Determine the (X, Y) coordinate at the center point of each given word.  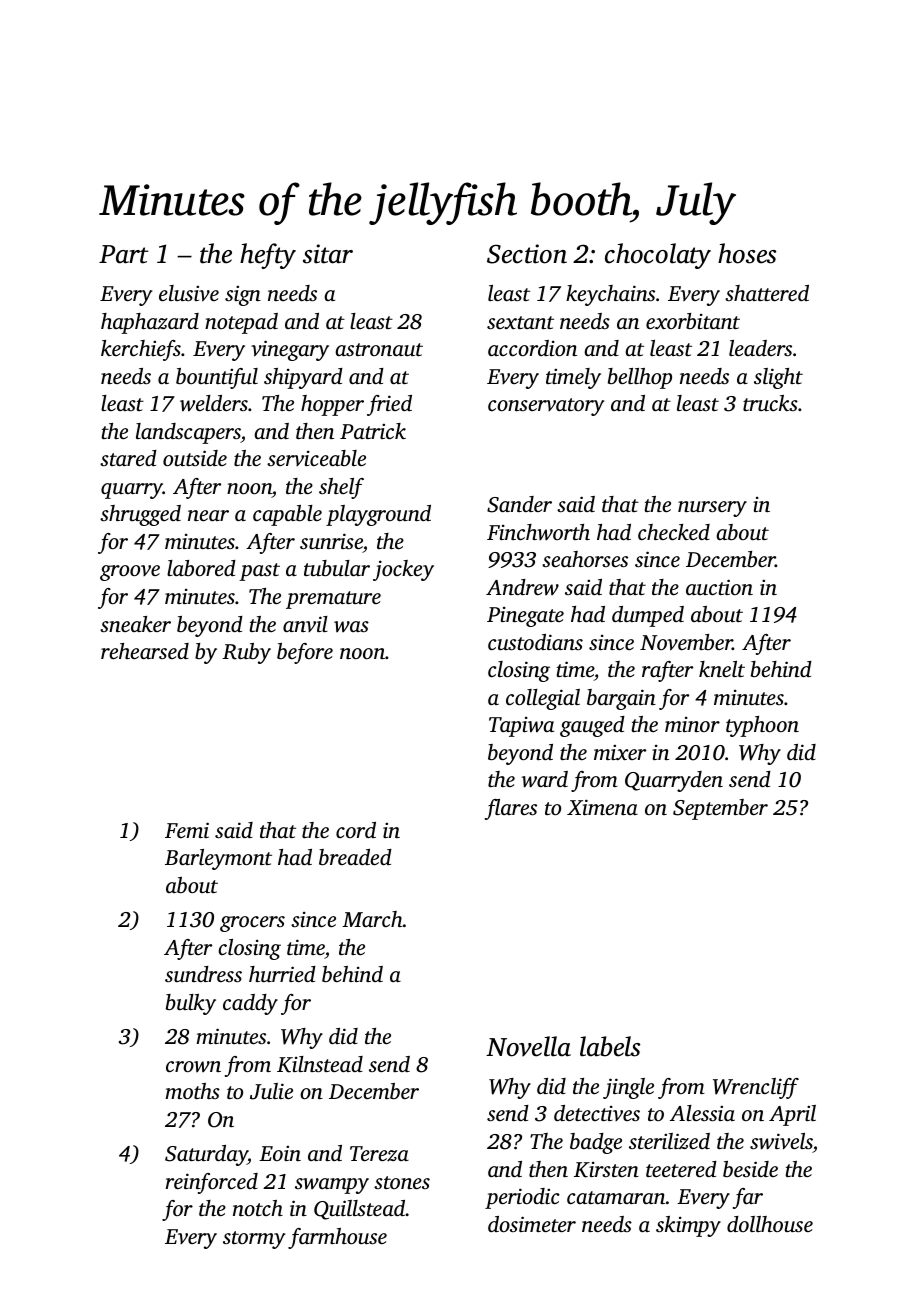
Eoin (280, 1153)
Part (123, 254)
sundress (203, 974)
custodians (535, 642)
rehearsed (145, 651)
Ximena (602, 807)
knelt (722, 669)
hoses (747, 253)
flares (511, 809)
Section (527, 254)
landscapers (188, 433)
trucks (770, 403)
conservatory (546, 407)
